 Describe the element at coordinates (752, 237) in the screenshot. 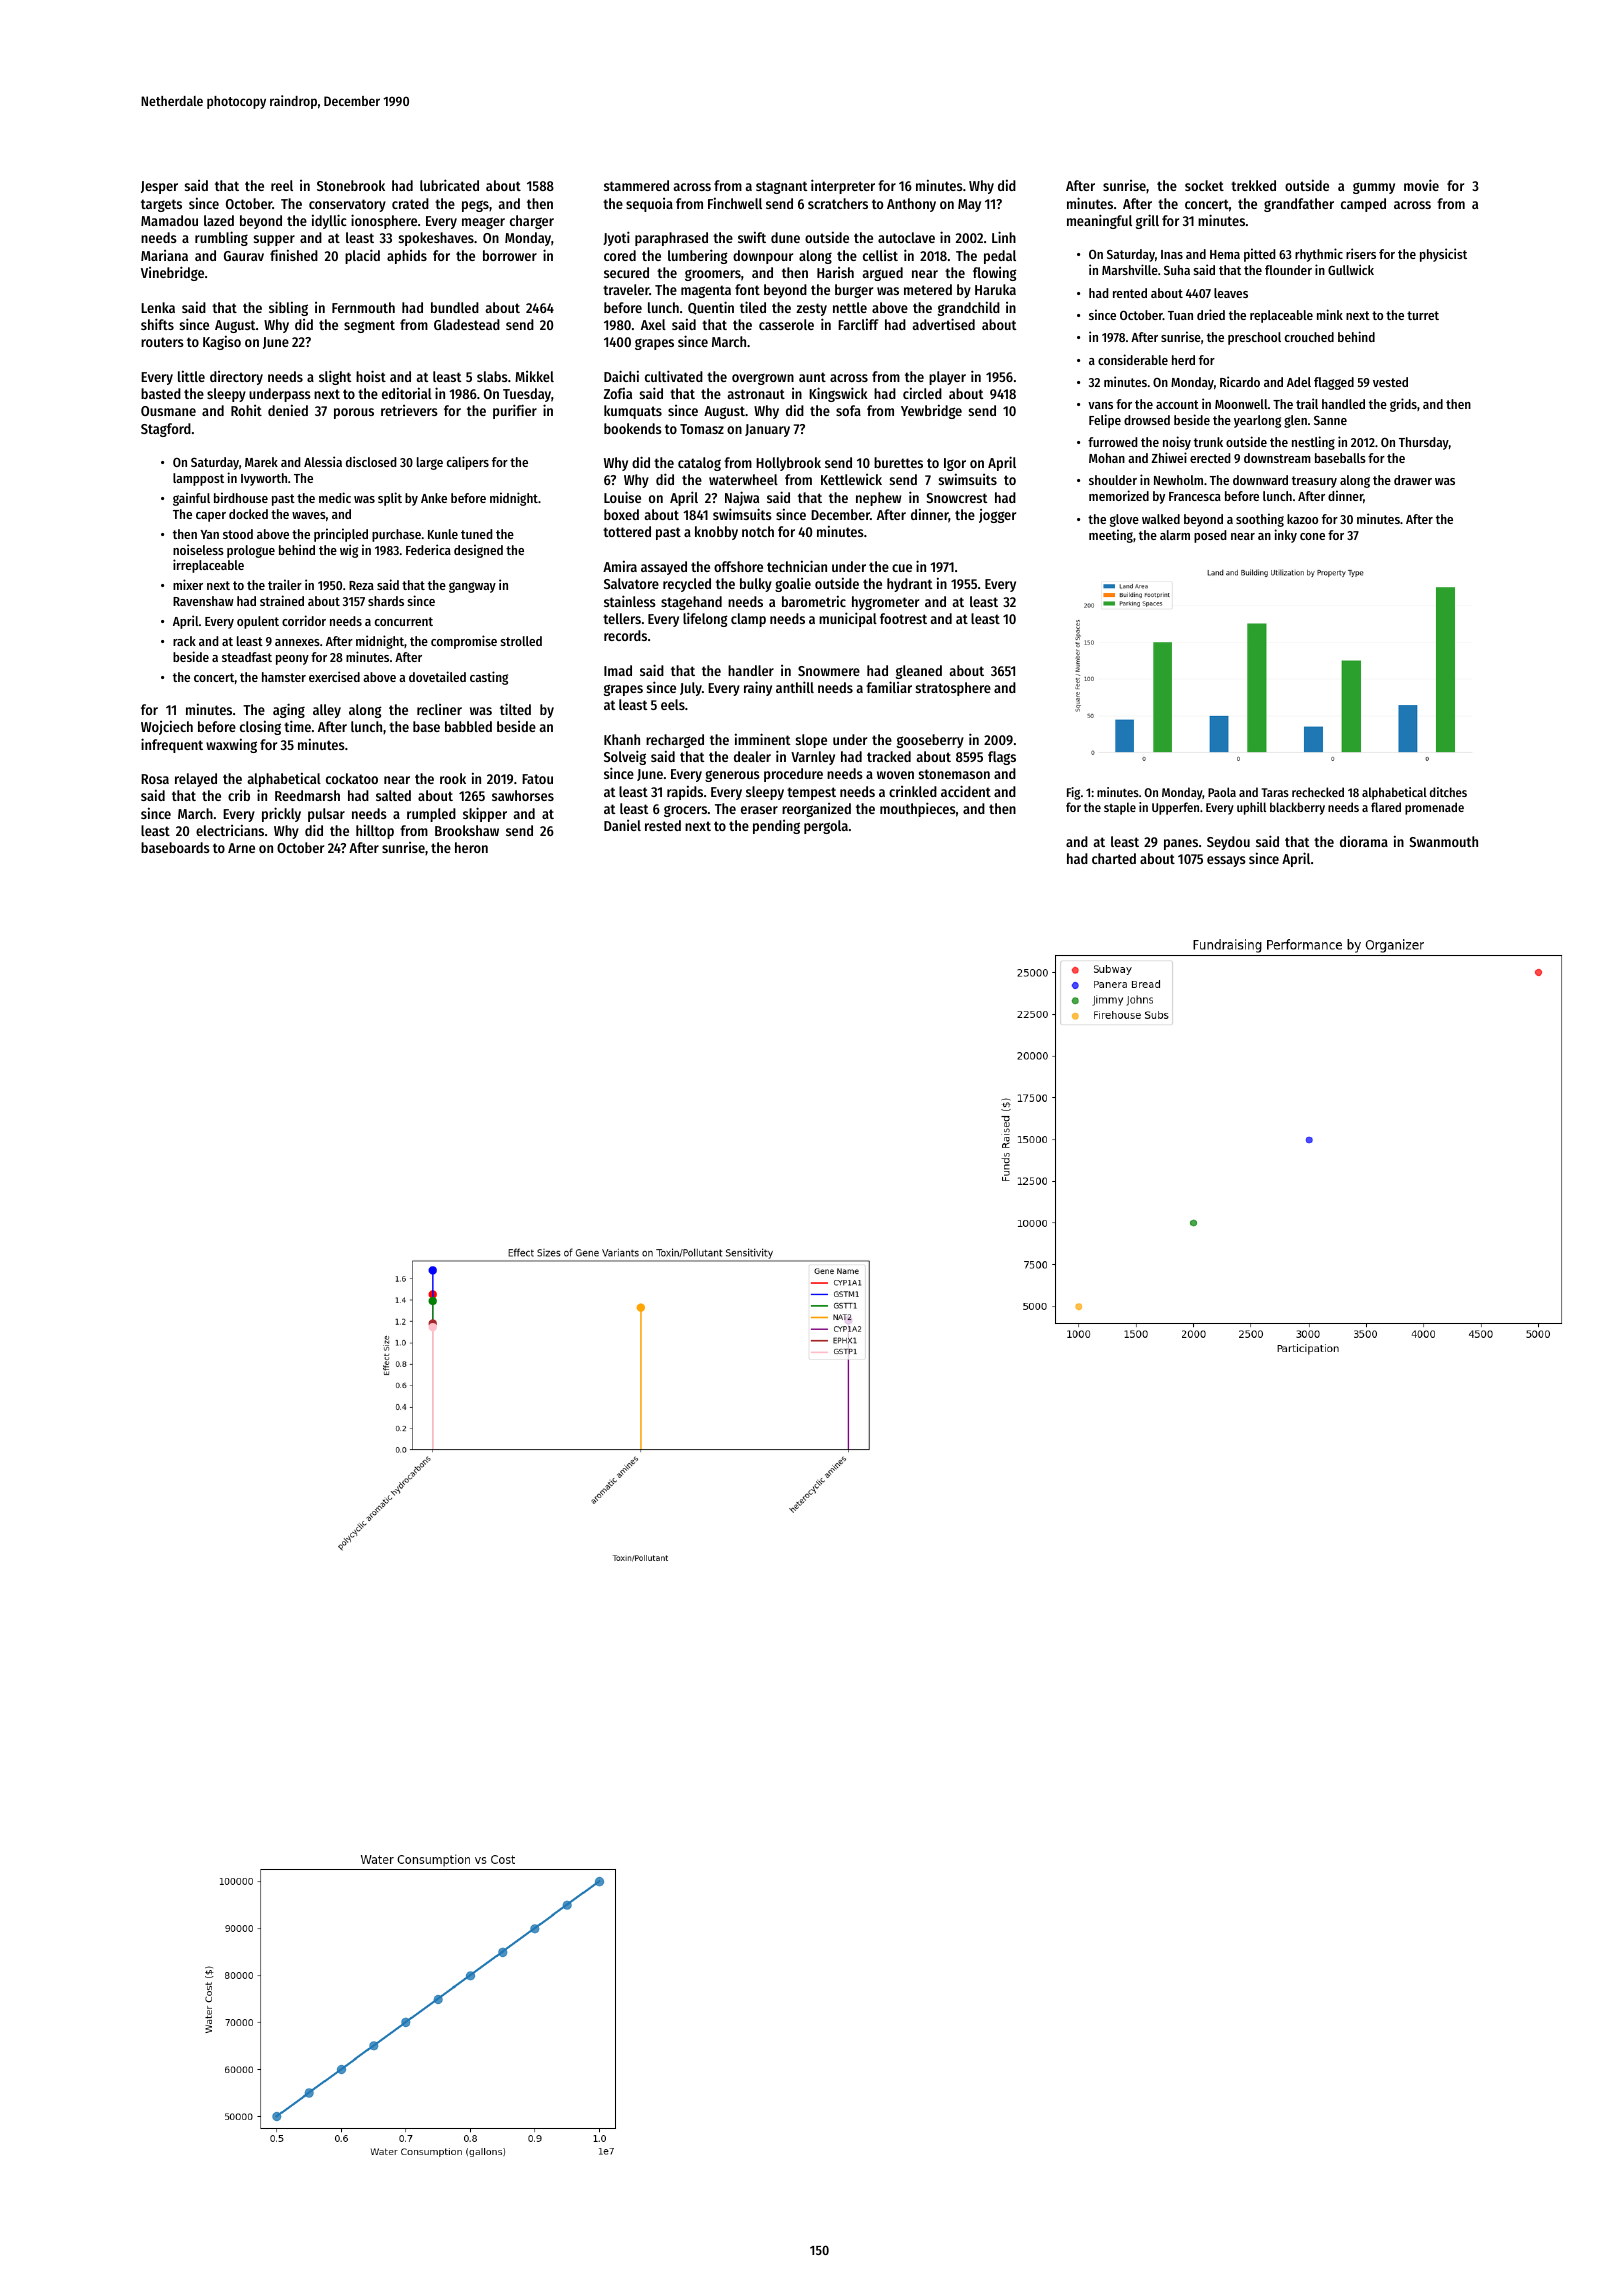

I see `swift` at that location.
